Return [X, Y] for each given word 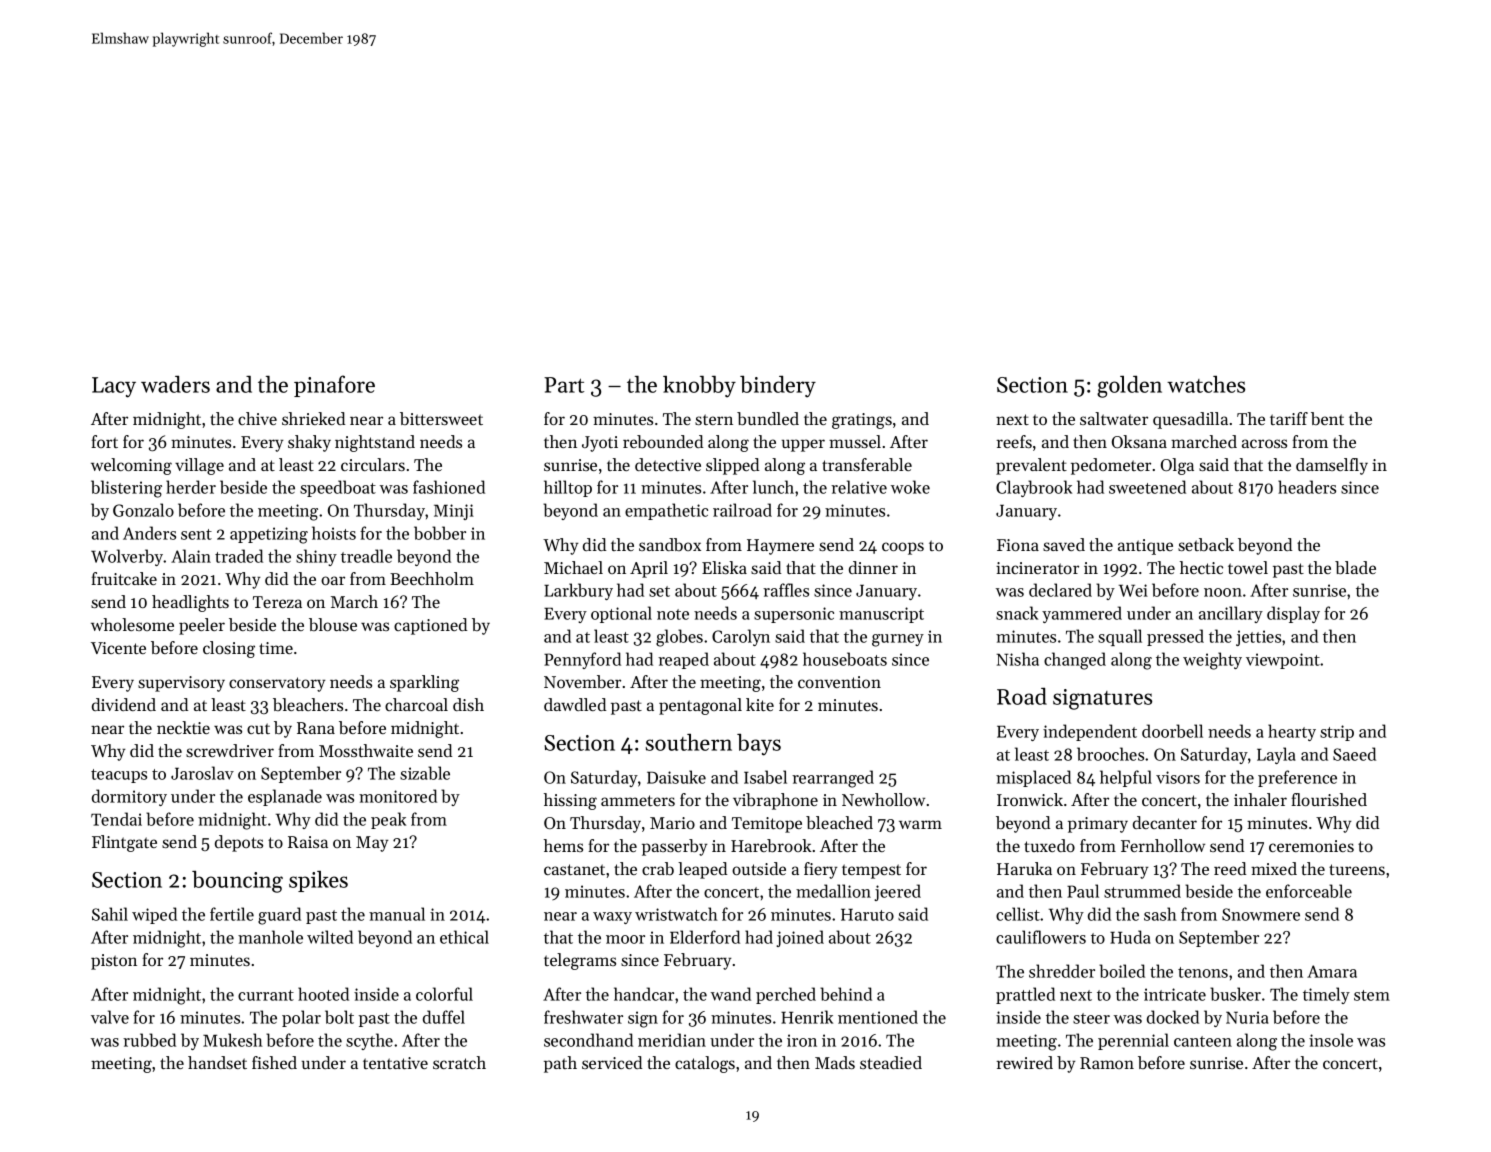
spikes [318, 881]
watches [1206, 384]
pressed [1175, 637]
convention [839, 682]
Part [564, 385]
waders [175, 384]
